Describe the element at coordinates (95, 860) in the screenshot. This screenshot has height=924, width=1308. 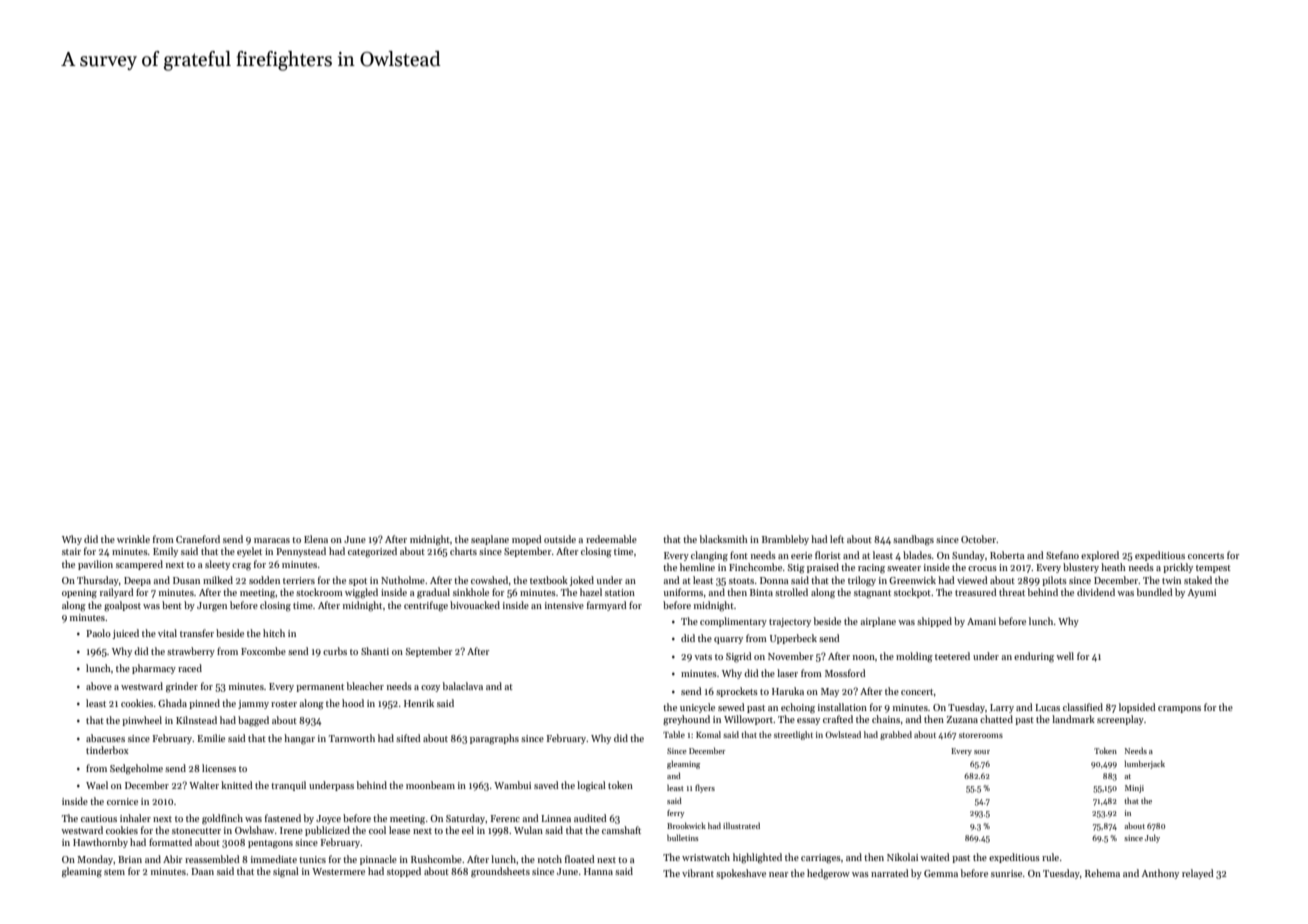
I see `Monday` at that location.
